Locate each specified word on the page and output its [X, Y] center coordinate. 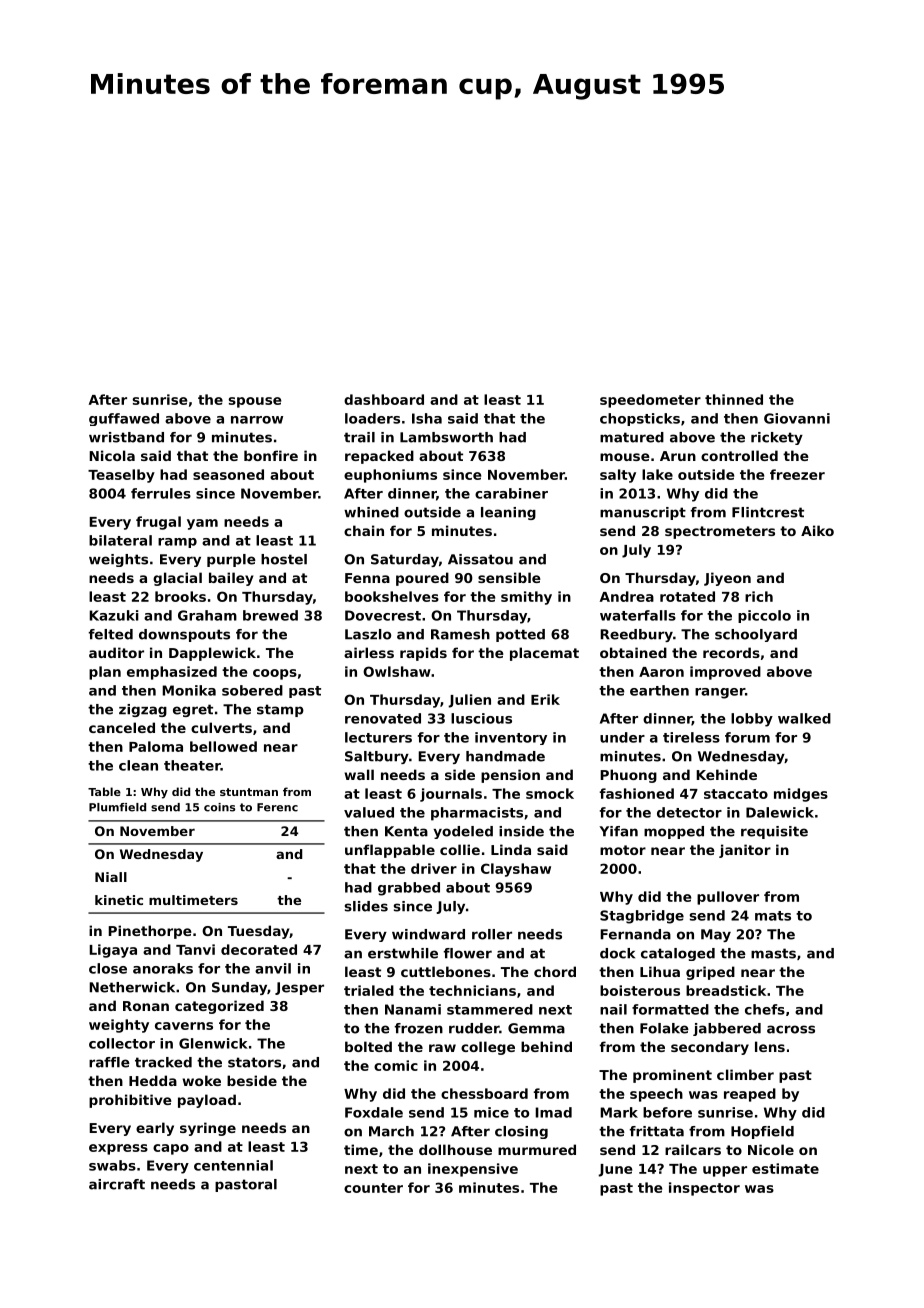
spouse [255, 402]
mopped [674, 832]
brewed [270, 615]
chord [555, 971]
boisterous [640, 990]
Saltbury [377, 757]
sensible [509, 577]
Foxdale [374, 1112]
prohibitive [130, 1101]
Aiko [817, 530]
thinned [734, 399]
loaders [372, 418]
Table [104, 791]
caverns [184, 1026]
